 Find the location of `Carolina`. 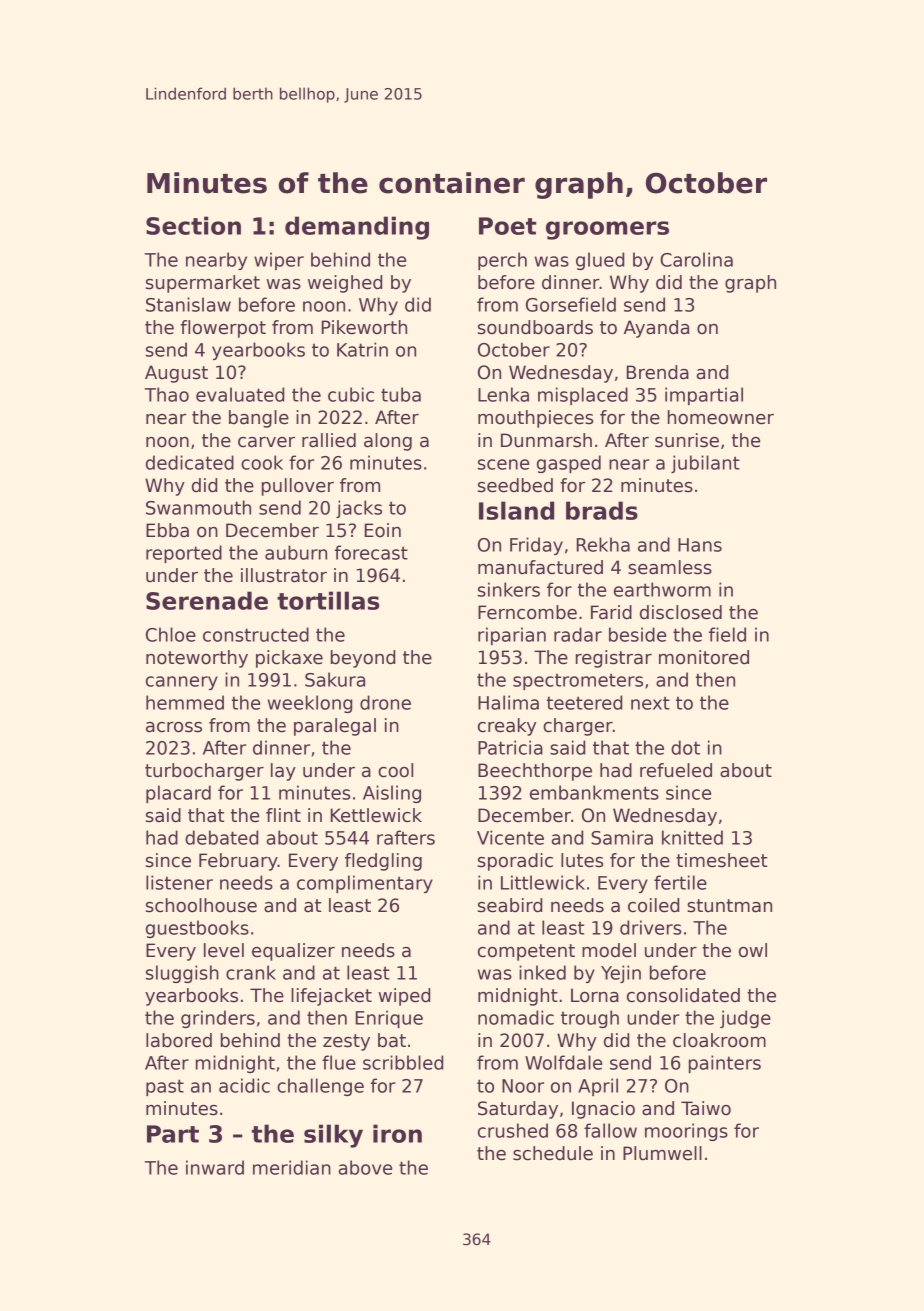

Carolina is located at coordinates (696, 259).
